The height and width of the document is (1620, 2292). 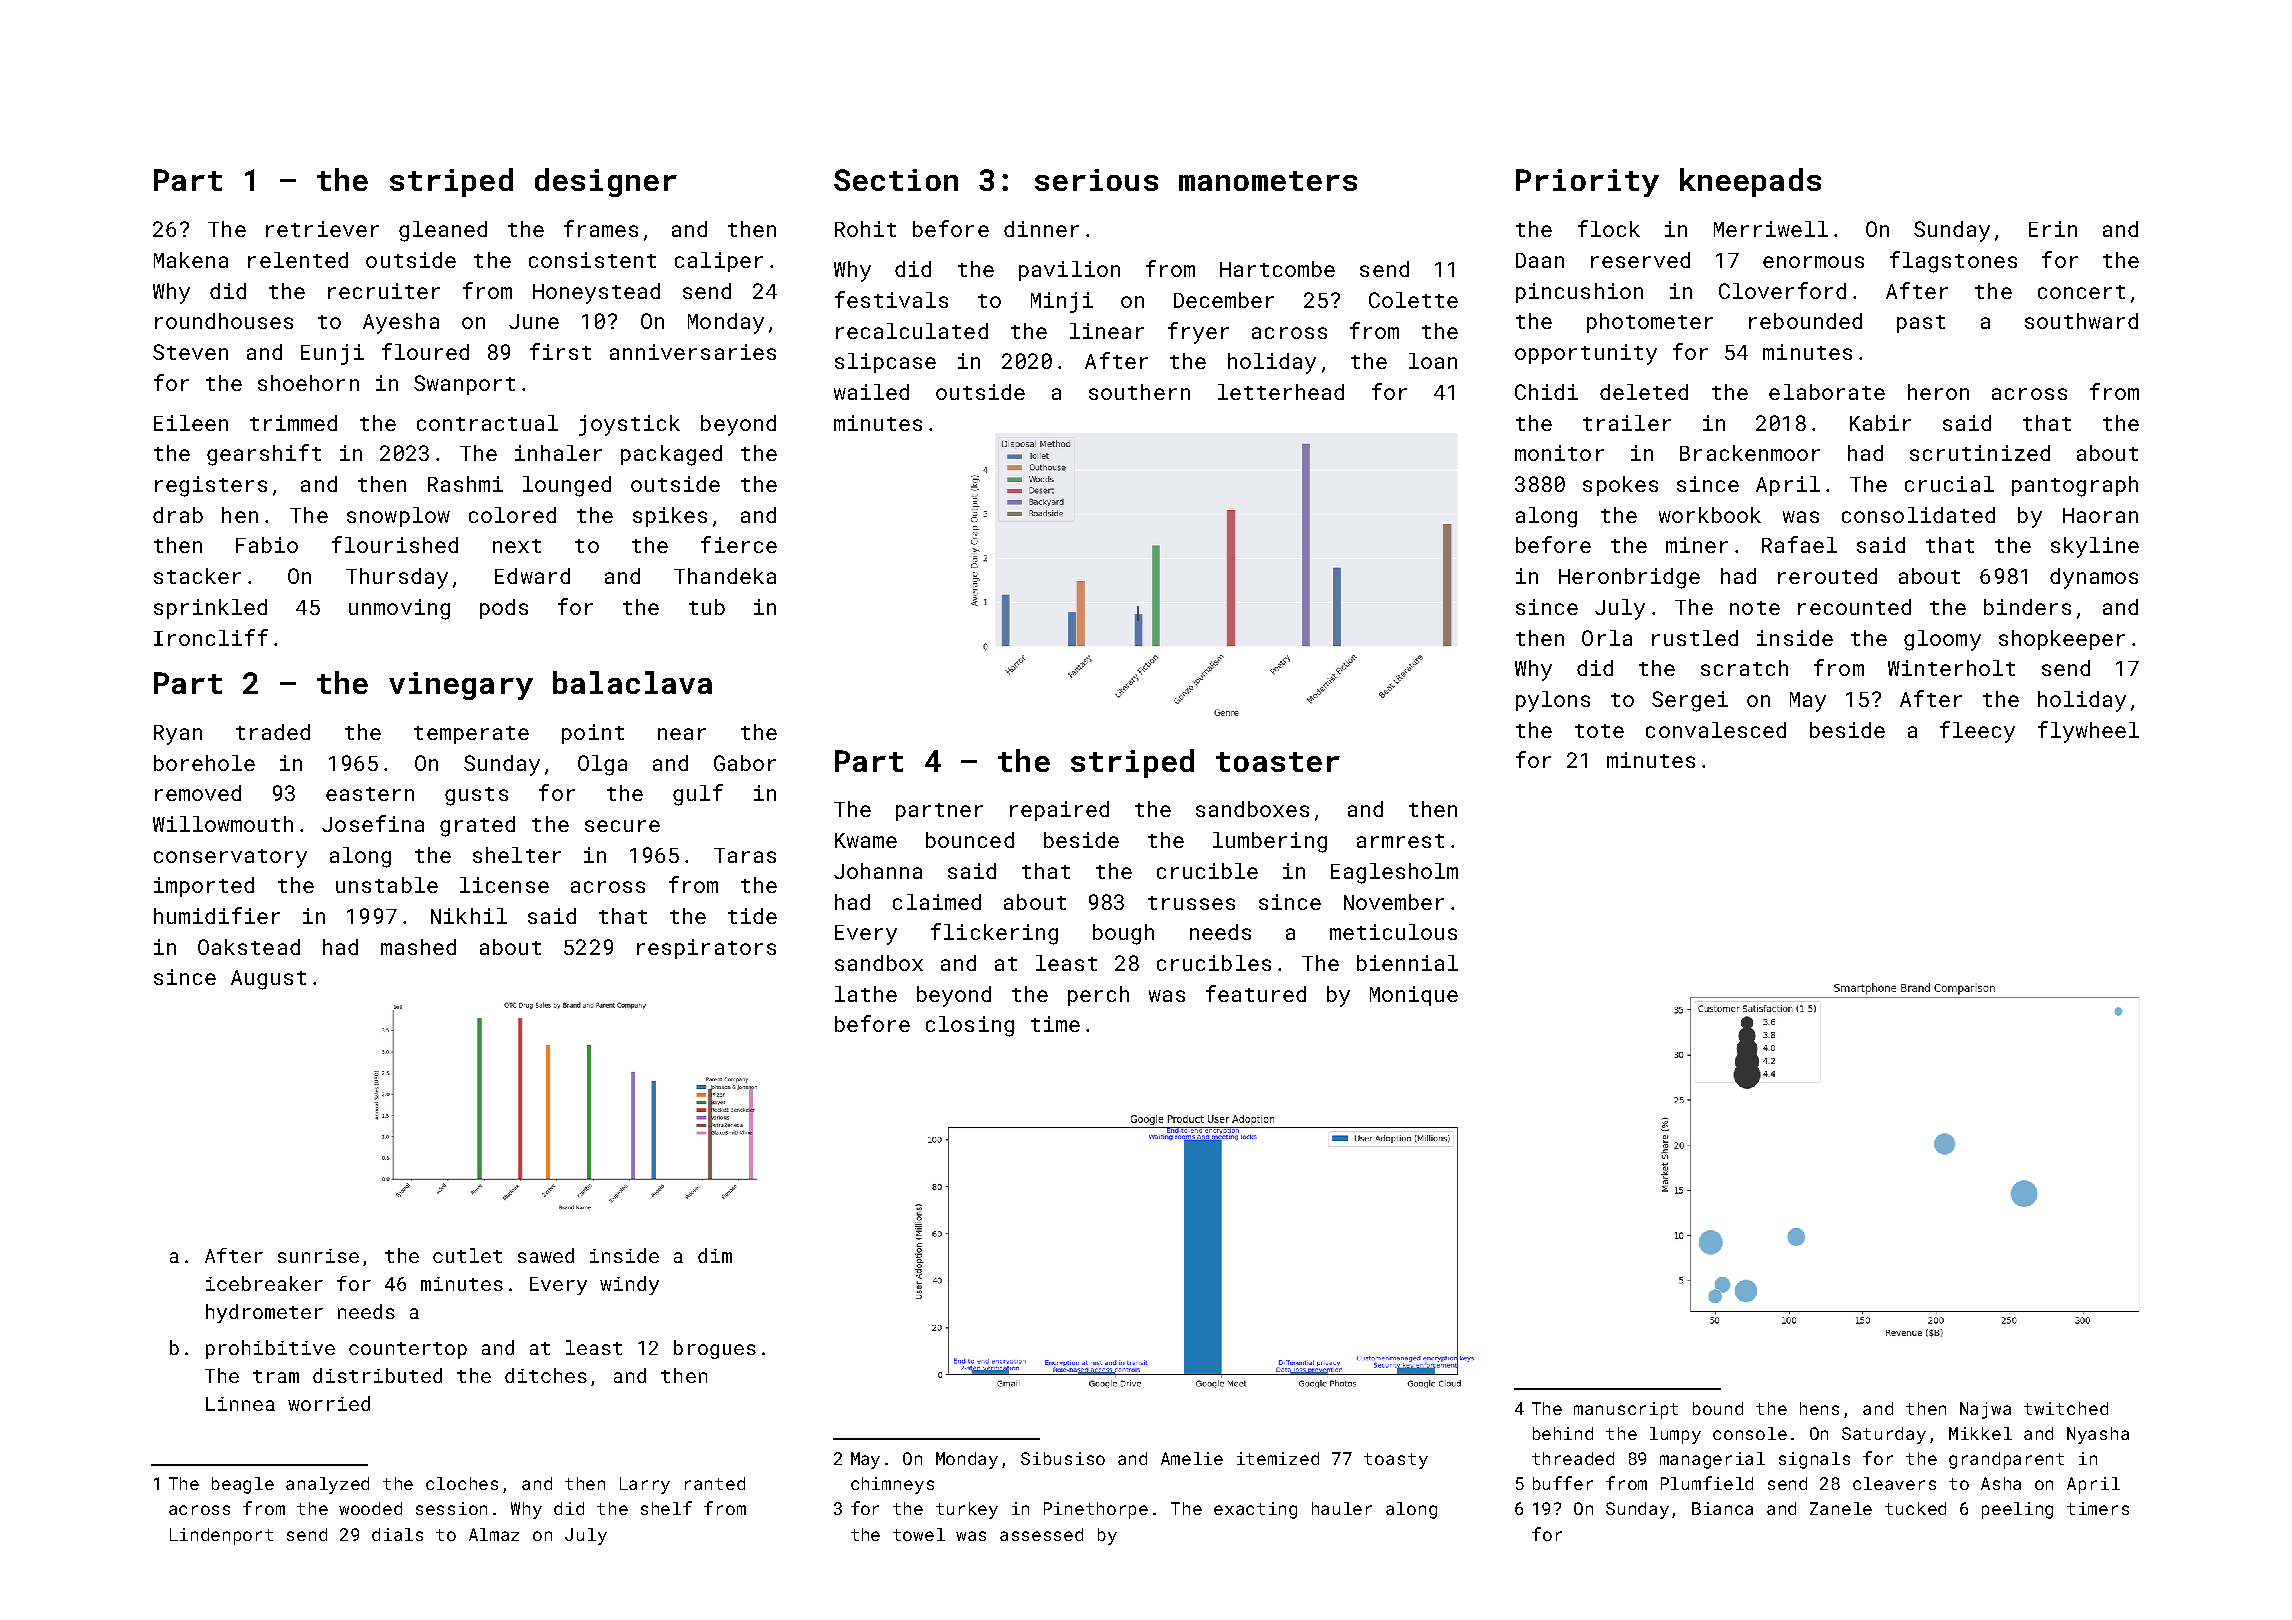 What do you see at coordinates (629, 1285) in the document?
I see `windy` at bounding box center [629, 1285].
